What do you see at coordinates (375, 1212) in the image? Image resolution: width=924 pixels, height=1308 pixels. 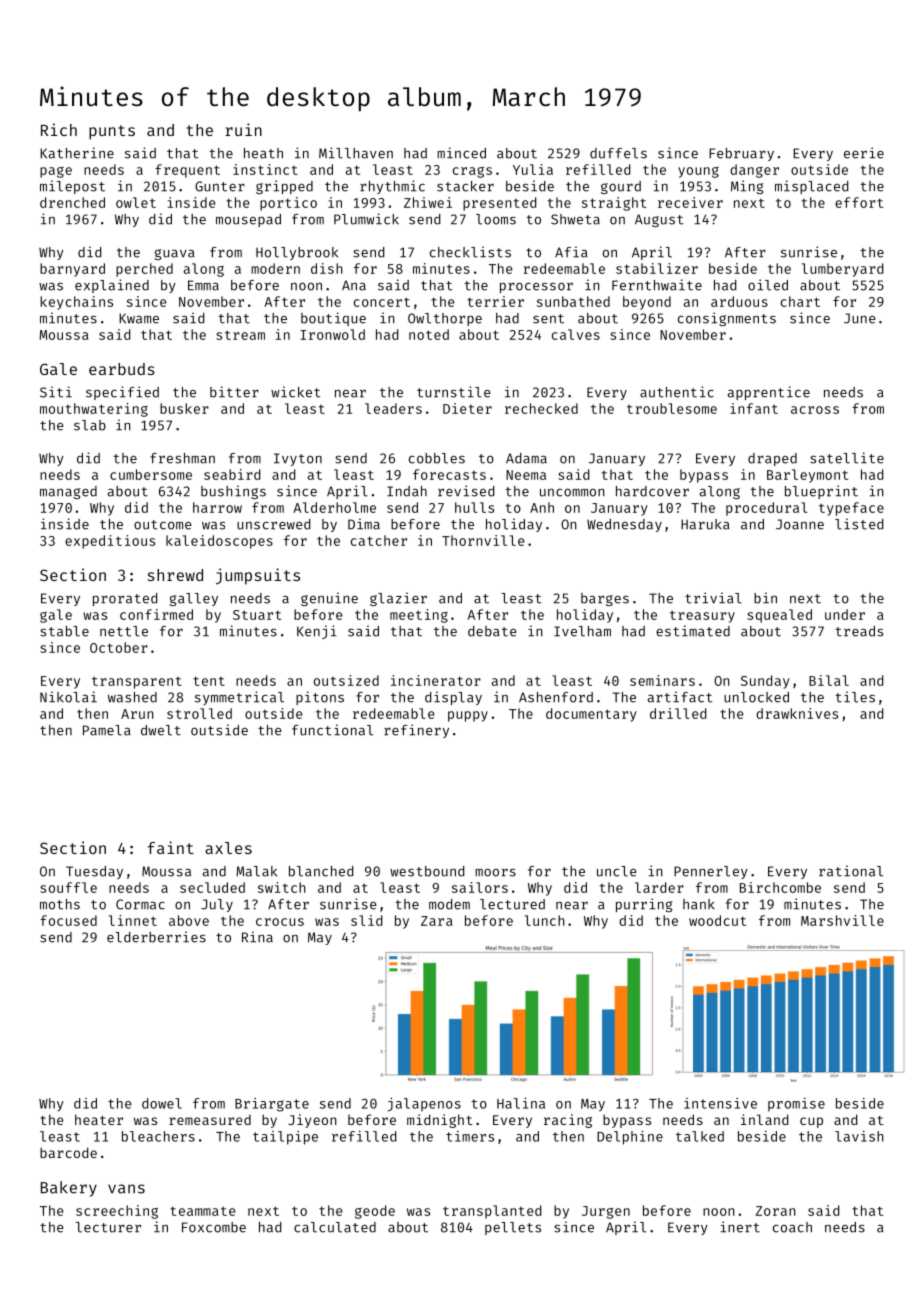 I see `geode` at bounding box center [375, 1212].
